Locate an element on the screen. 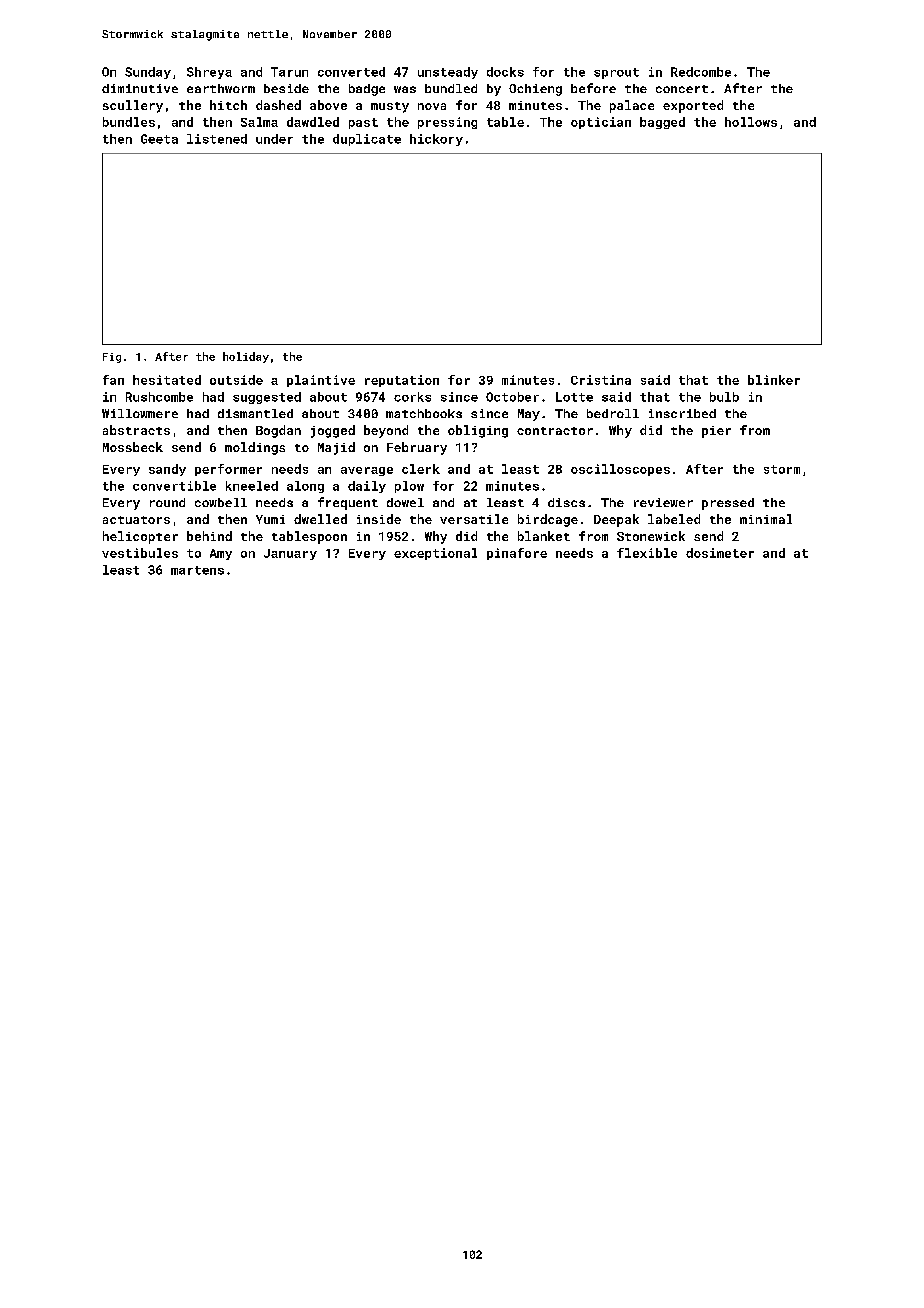 Image resolution: width=924 pixels, height=1308 pixels. minimal is located at coordinates (766, 519).
